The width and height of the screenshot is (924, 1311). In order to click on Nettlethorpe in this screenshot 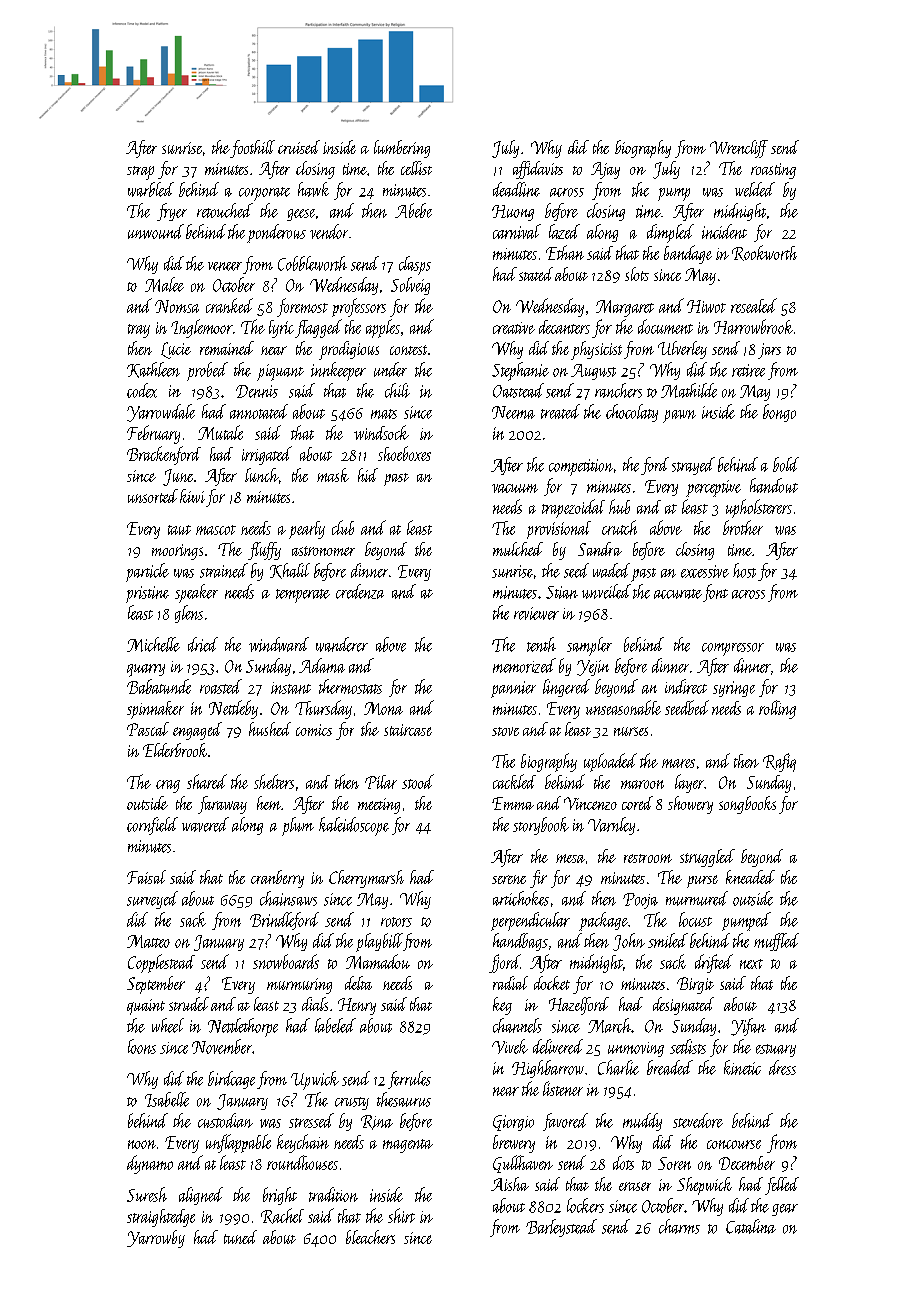, I will do `click(243, 1027)`.
